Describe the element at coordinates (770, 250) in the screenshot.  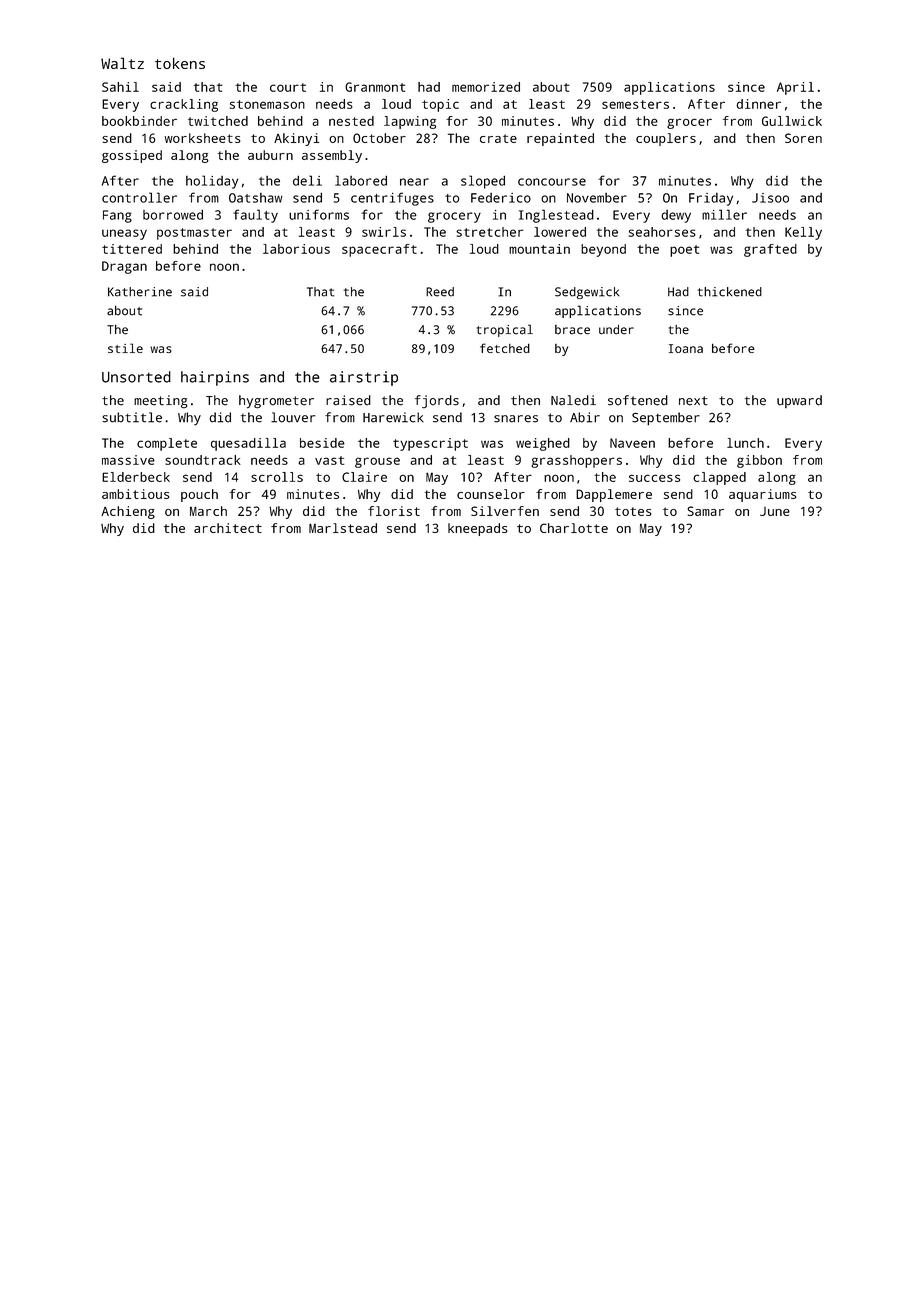
I see `grafted` at that location.
